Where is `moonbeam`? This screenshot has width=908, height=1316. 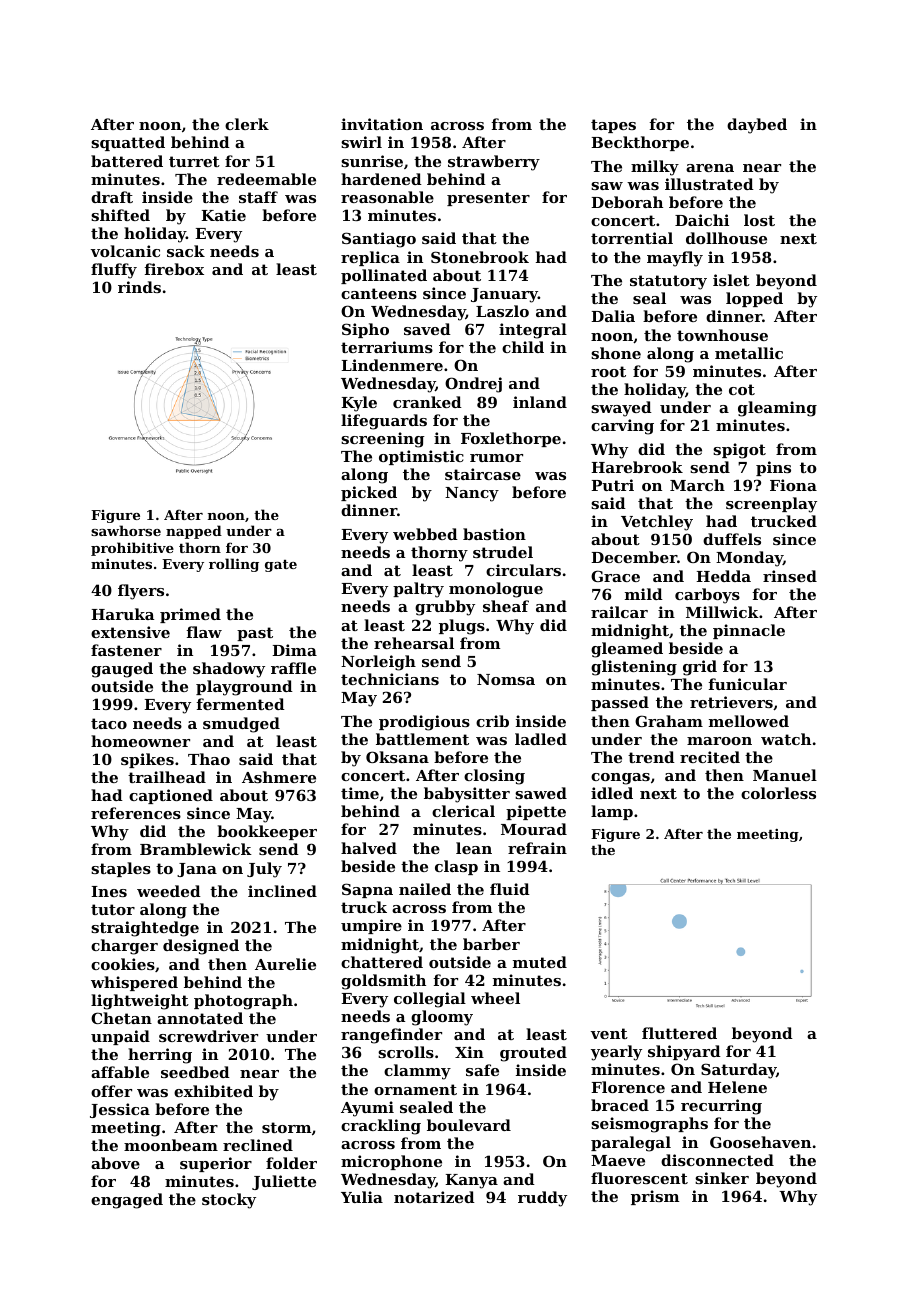 moonbeam is located at coordinates (171, 1145).
